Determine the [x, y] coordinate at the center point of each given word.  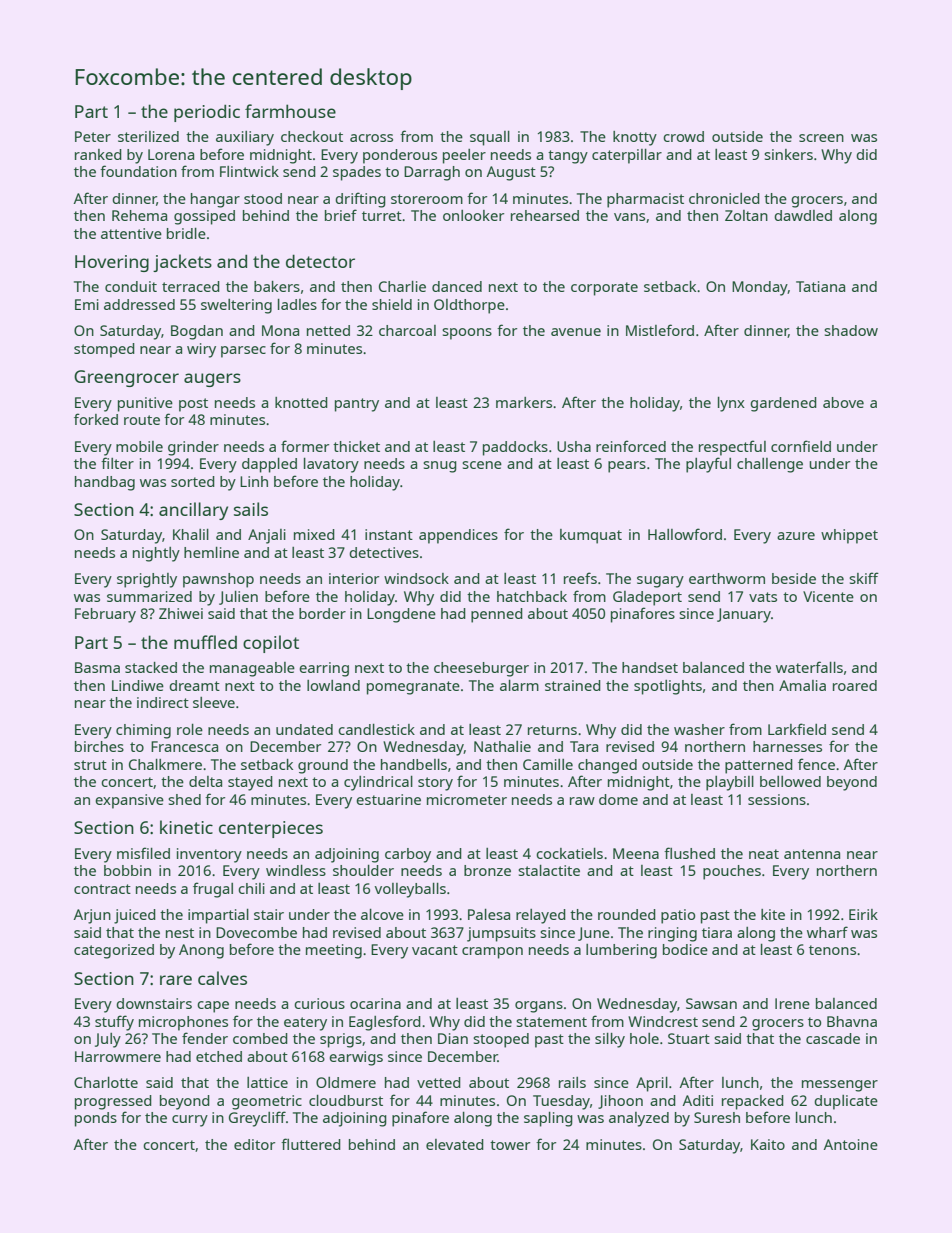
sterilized [148, 136]
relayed [541, 916]
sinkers [788, 154]
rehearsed [545, 215]
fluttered [311, 1144]
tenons [832, 950]
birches [99, 746]
